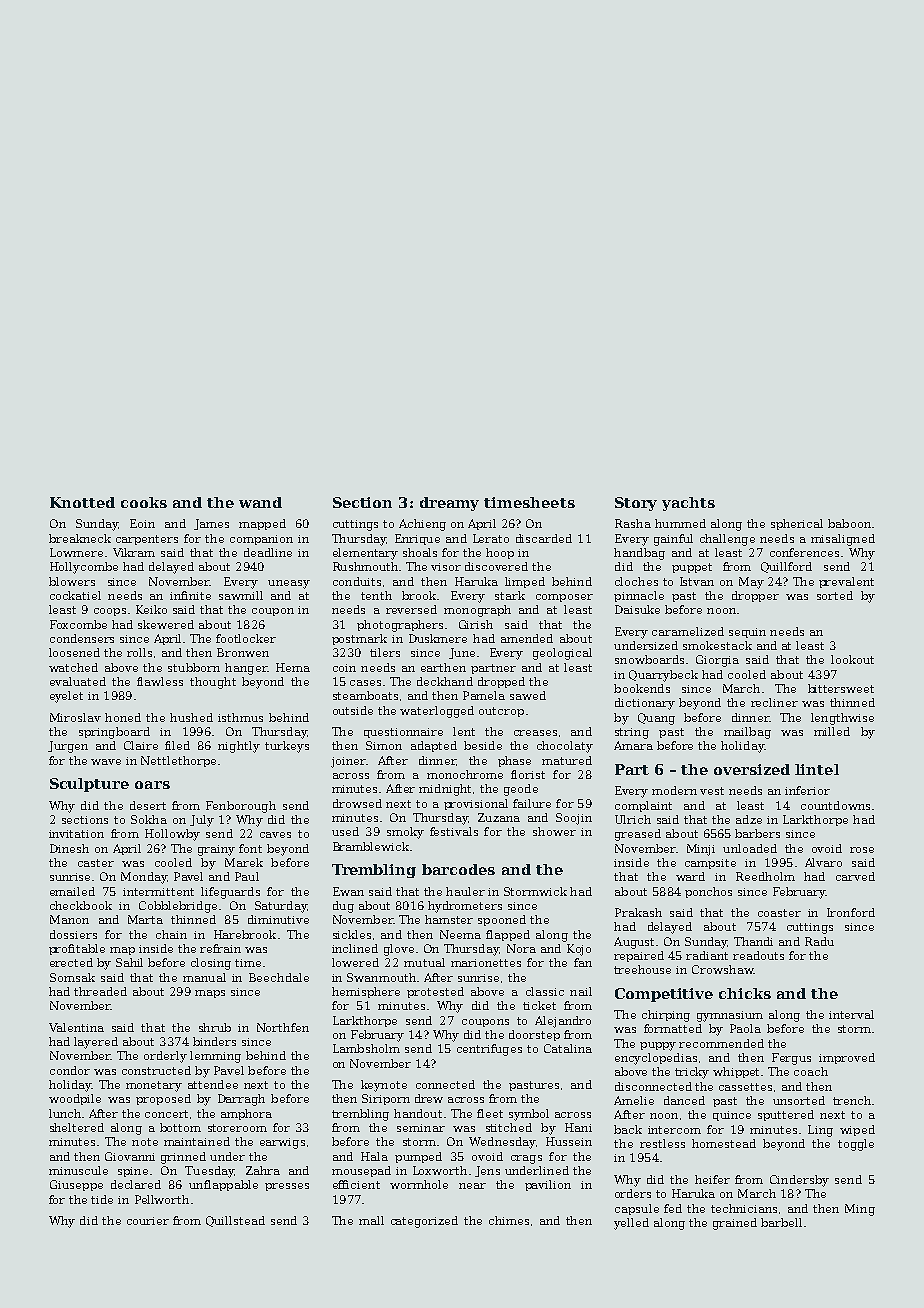 This page has width=924, height=1308. What do you see at coordinates (260, 502) in the page?
I see `wand` at bounding box center [260, 502].
